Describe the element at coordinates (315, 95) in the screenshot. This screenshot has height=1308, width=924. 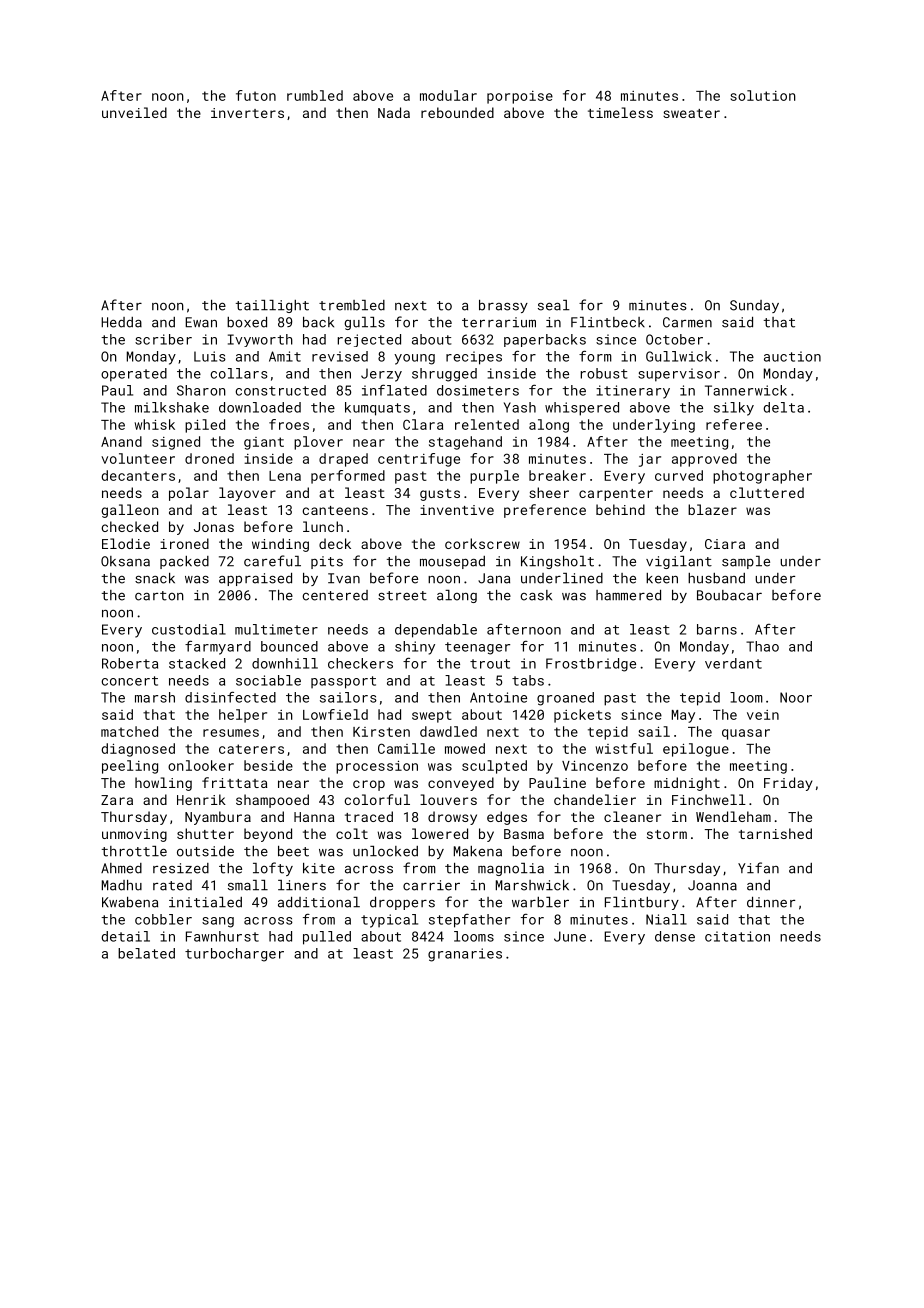
I see `rumbled` at that location.
